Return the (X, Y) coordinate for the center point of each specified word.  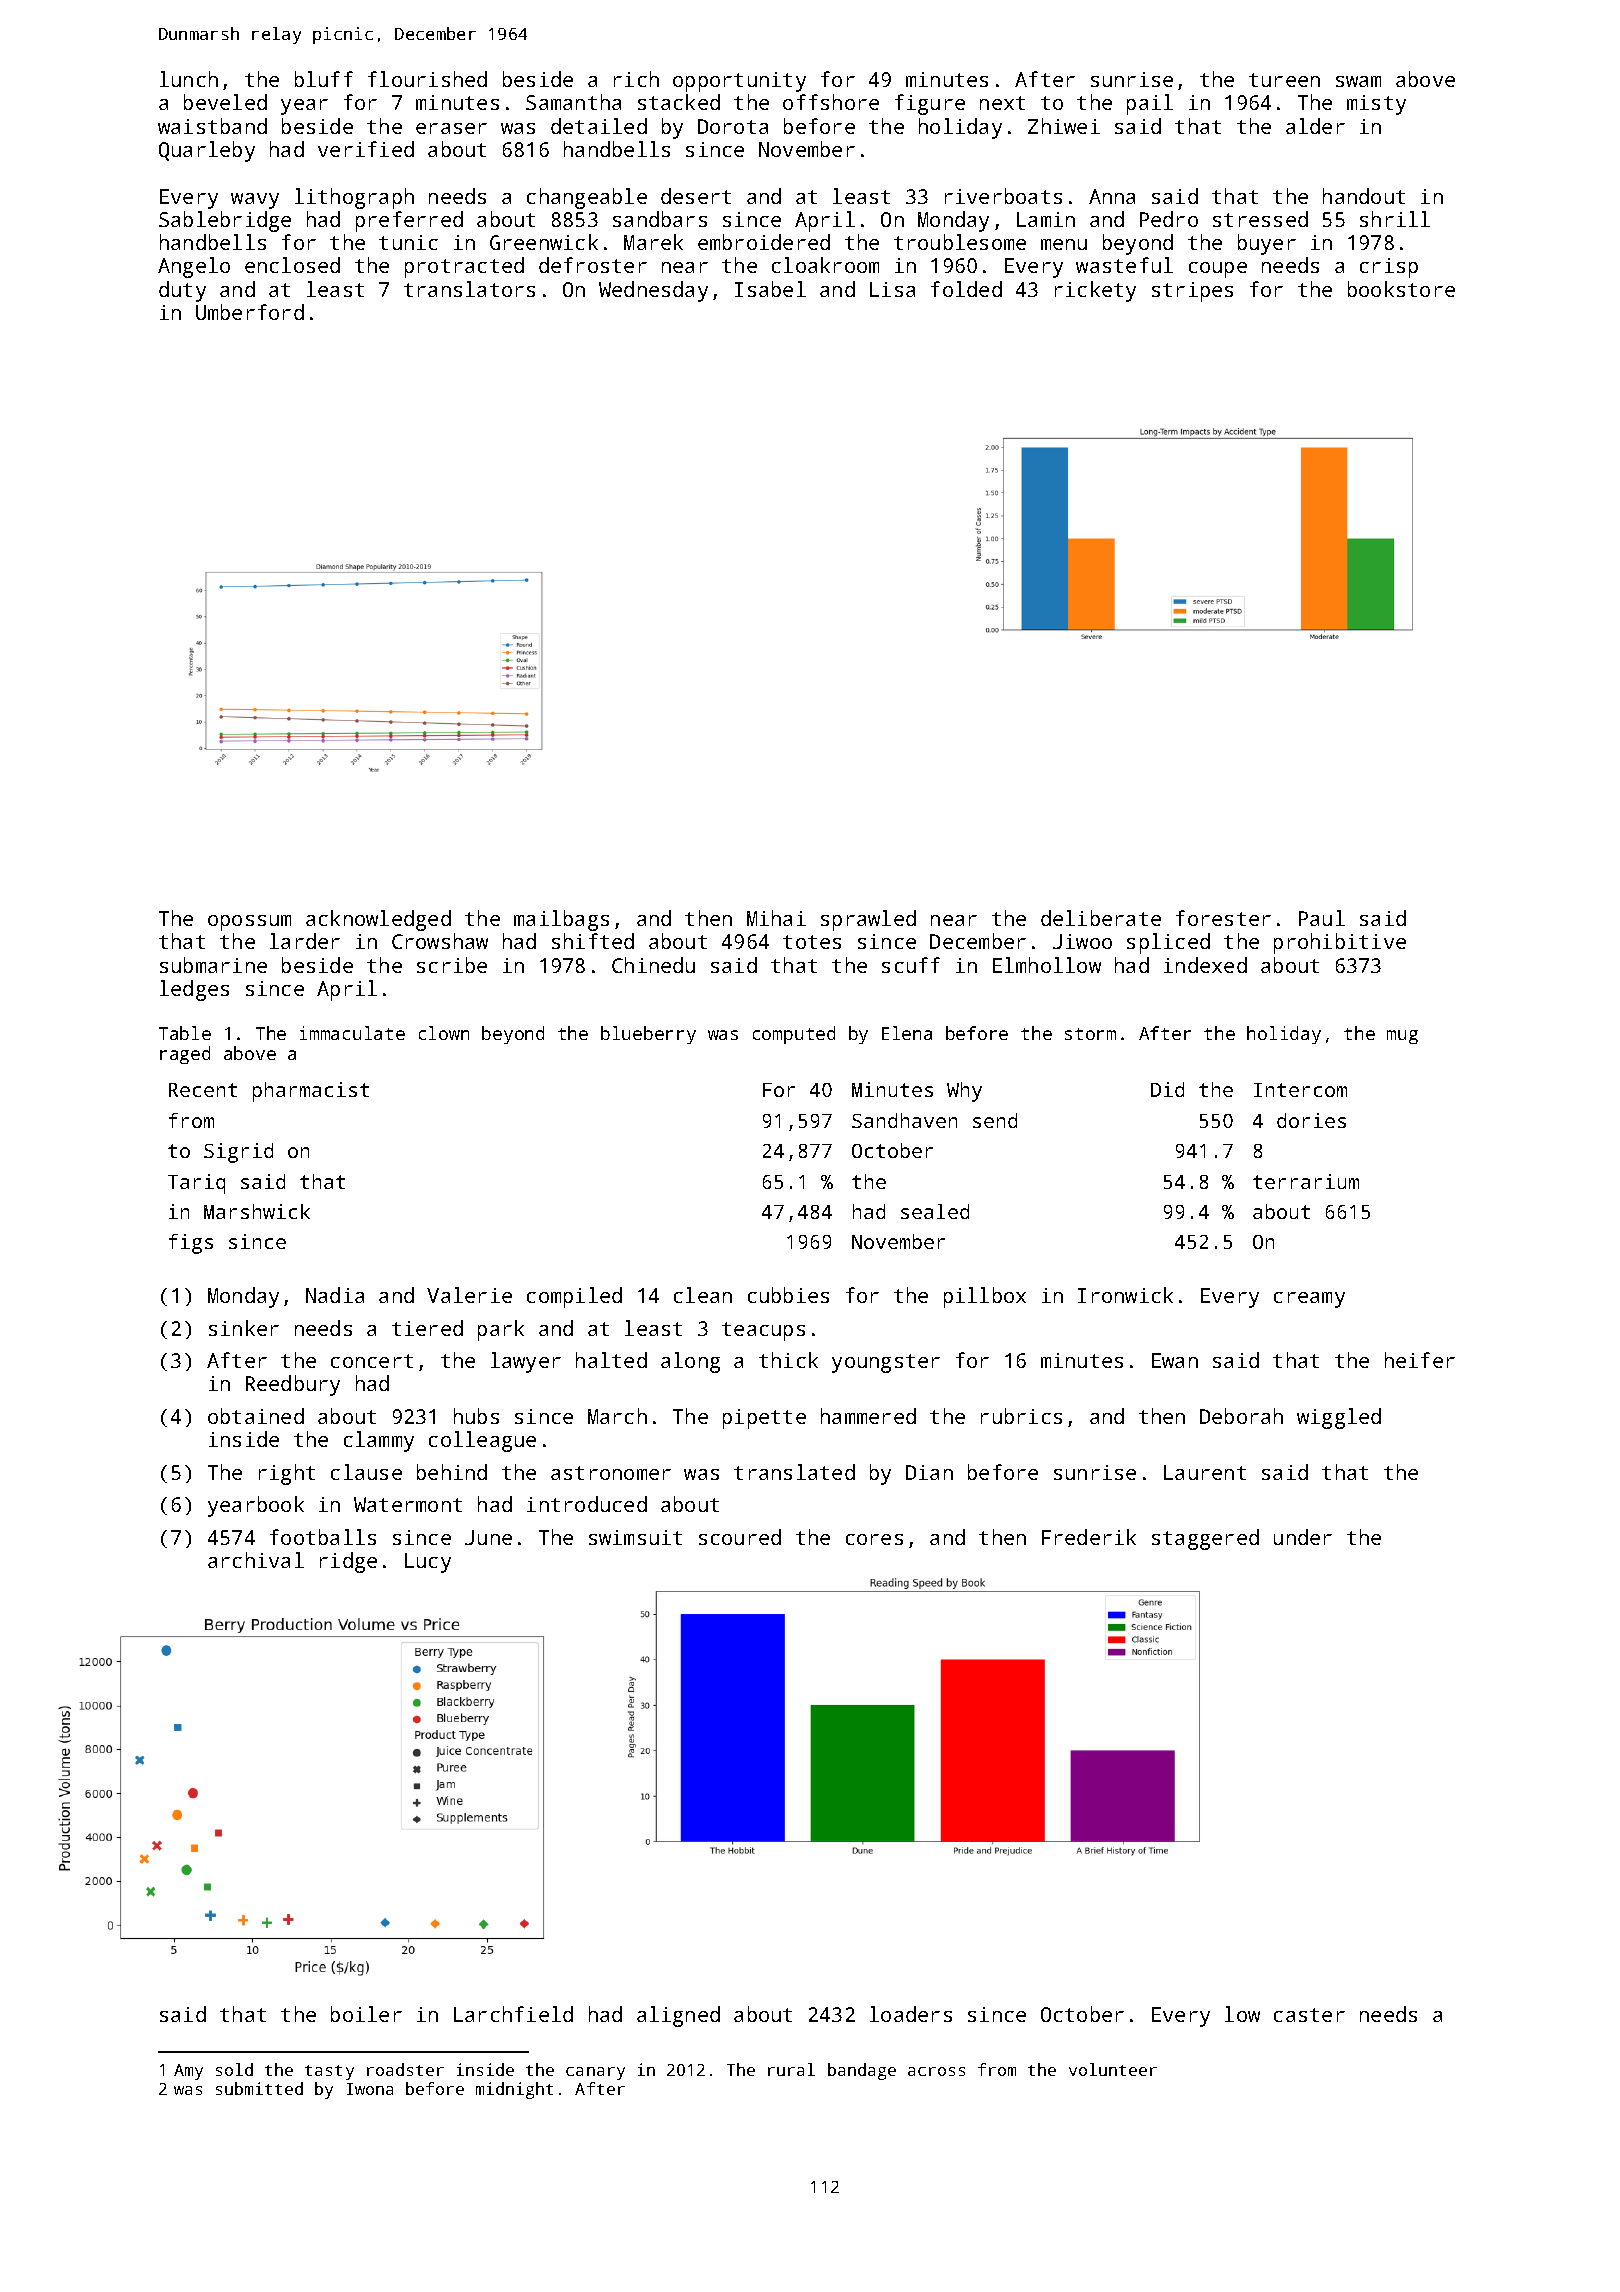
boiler (366, 2014)
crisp (1389, 268)
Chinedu (653, 965)
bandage (862, 2071)
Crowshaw (440, 941)
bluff (324, 79)
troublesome (960, 242)
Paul (1322, 918)
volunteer (1113, 2069)
